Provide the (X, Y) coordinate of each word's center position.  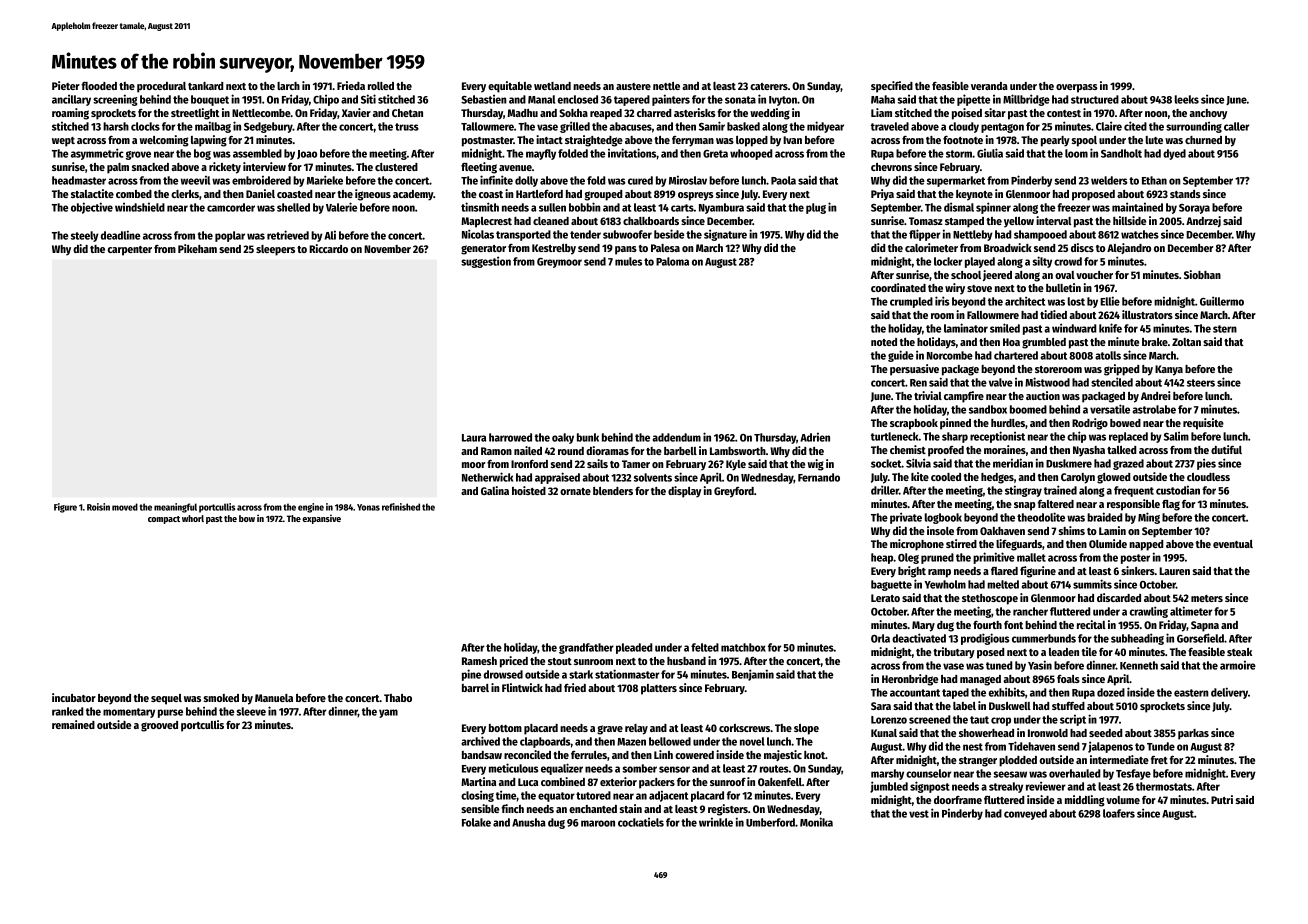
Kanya (1169, 370)
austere (633, 86)
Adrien (815, 437)
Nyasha (1089, 451)
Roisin (98, 507)
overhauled (1074, 773)
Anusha (529, 822)
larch (288, 86)
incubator (74, 697)
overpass (1077, 88)
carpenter (130, 251)
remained (73, 724)
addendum (676, 437)
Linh (663, 754)
